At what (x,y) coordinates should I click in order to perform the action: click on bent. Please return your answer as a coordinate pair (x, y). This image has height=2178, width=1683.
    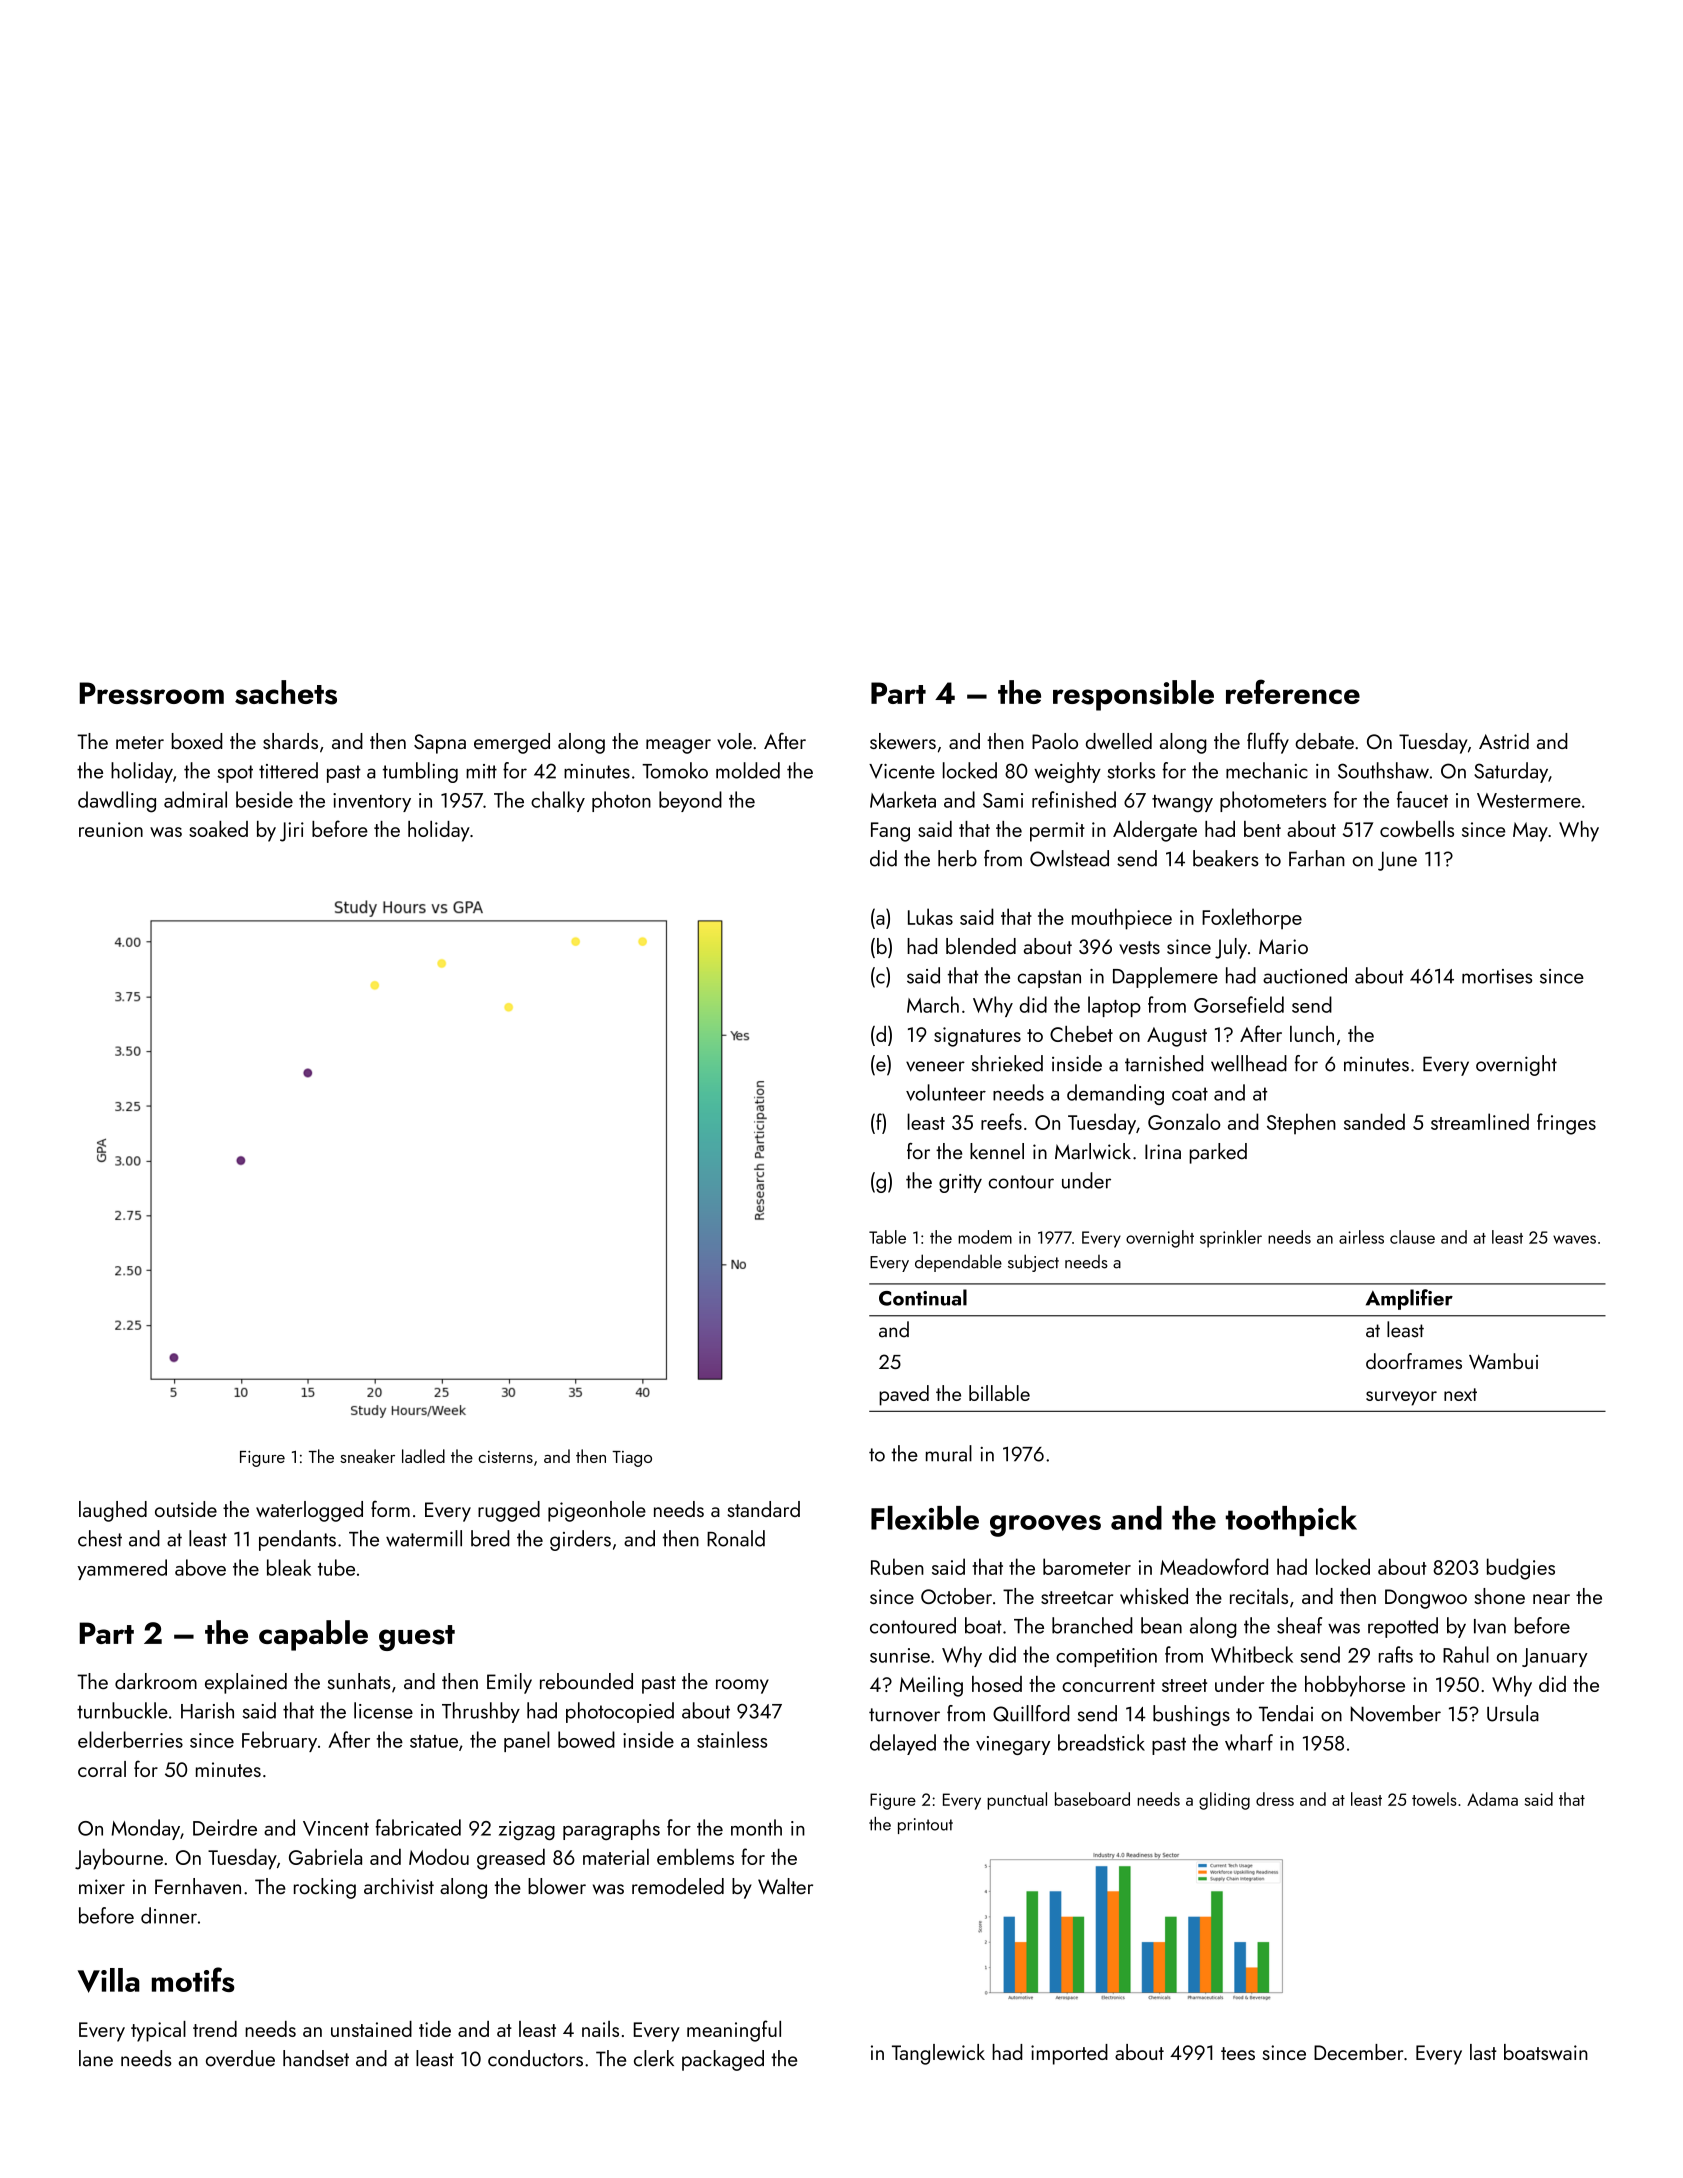
    Looking at the image, I should click on (1262, 829).
